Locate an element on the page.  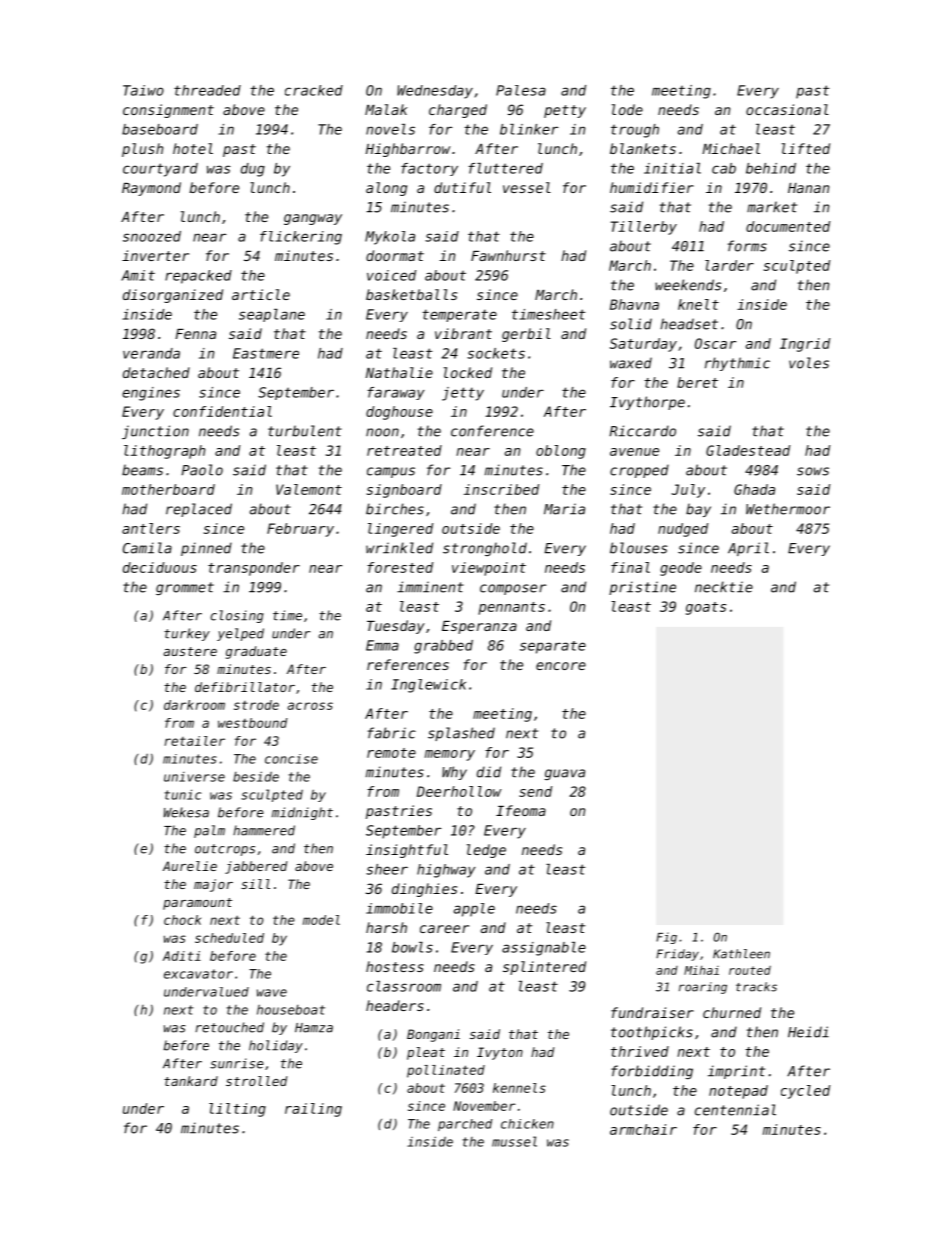
Taiwo is located at coordinates (143, 90).
